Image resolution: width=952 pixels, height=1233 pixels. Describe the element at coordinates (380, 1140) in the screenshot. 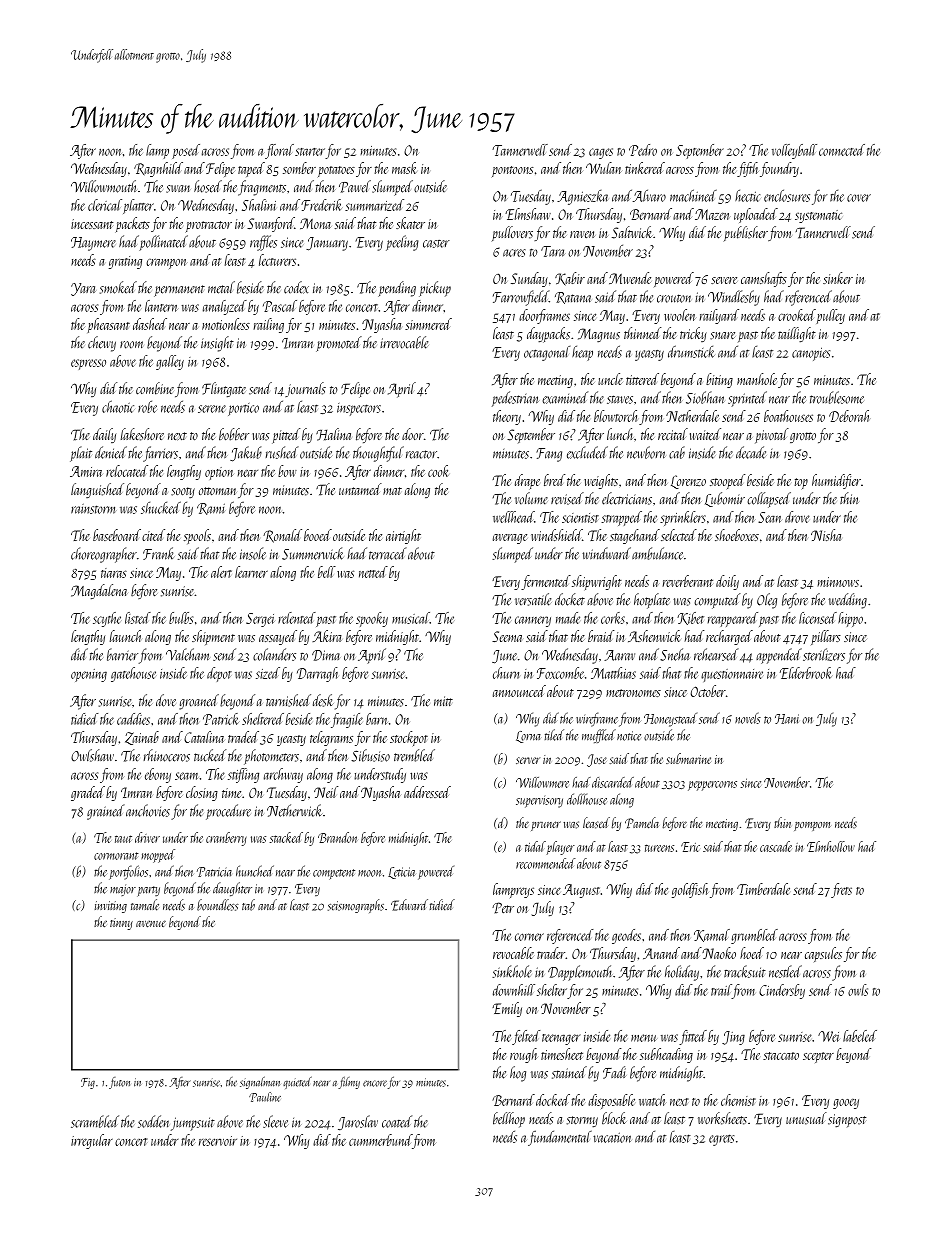

I see `cummerbund` at that location.
